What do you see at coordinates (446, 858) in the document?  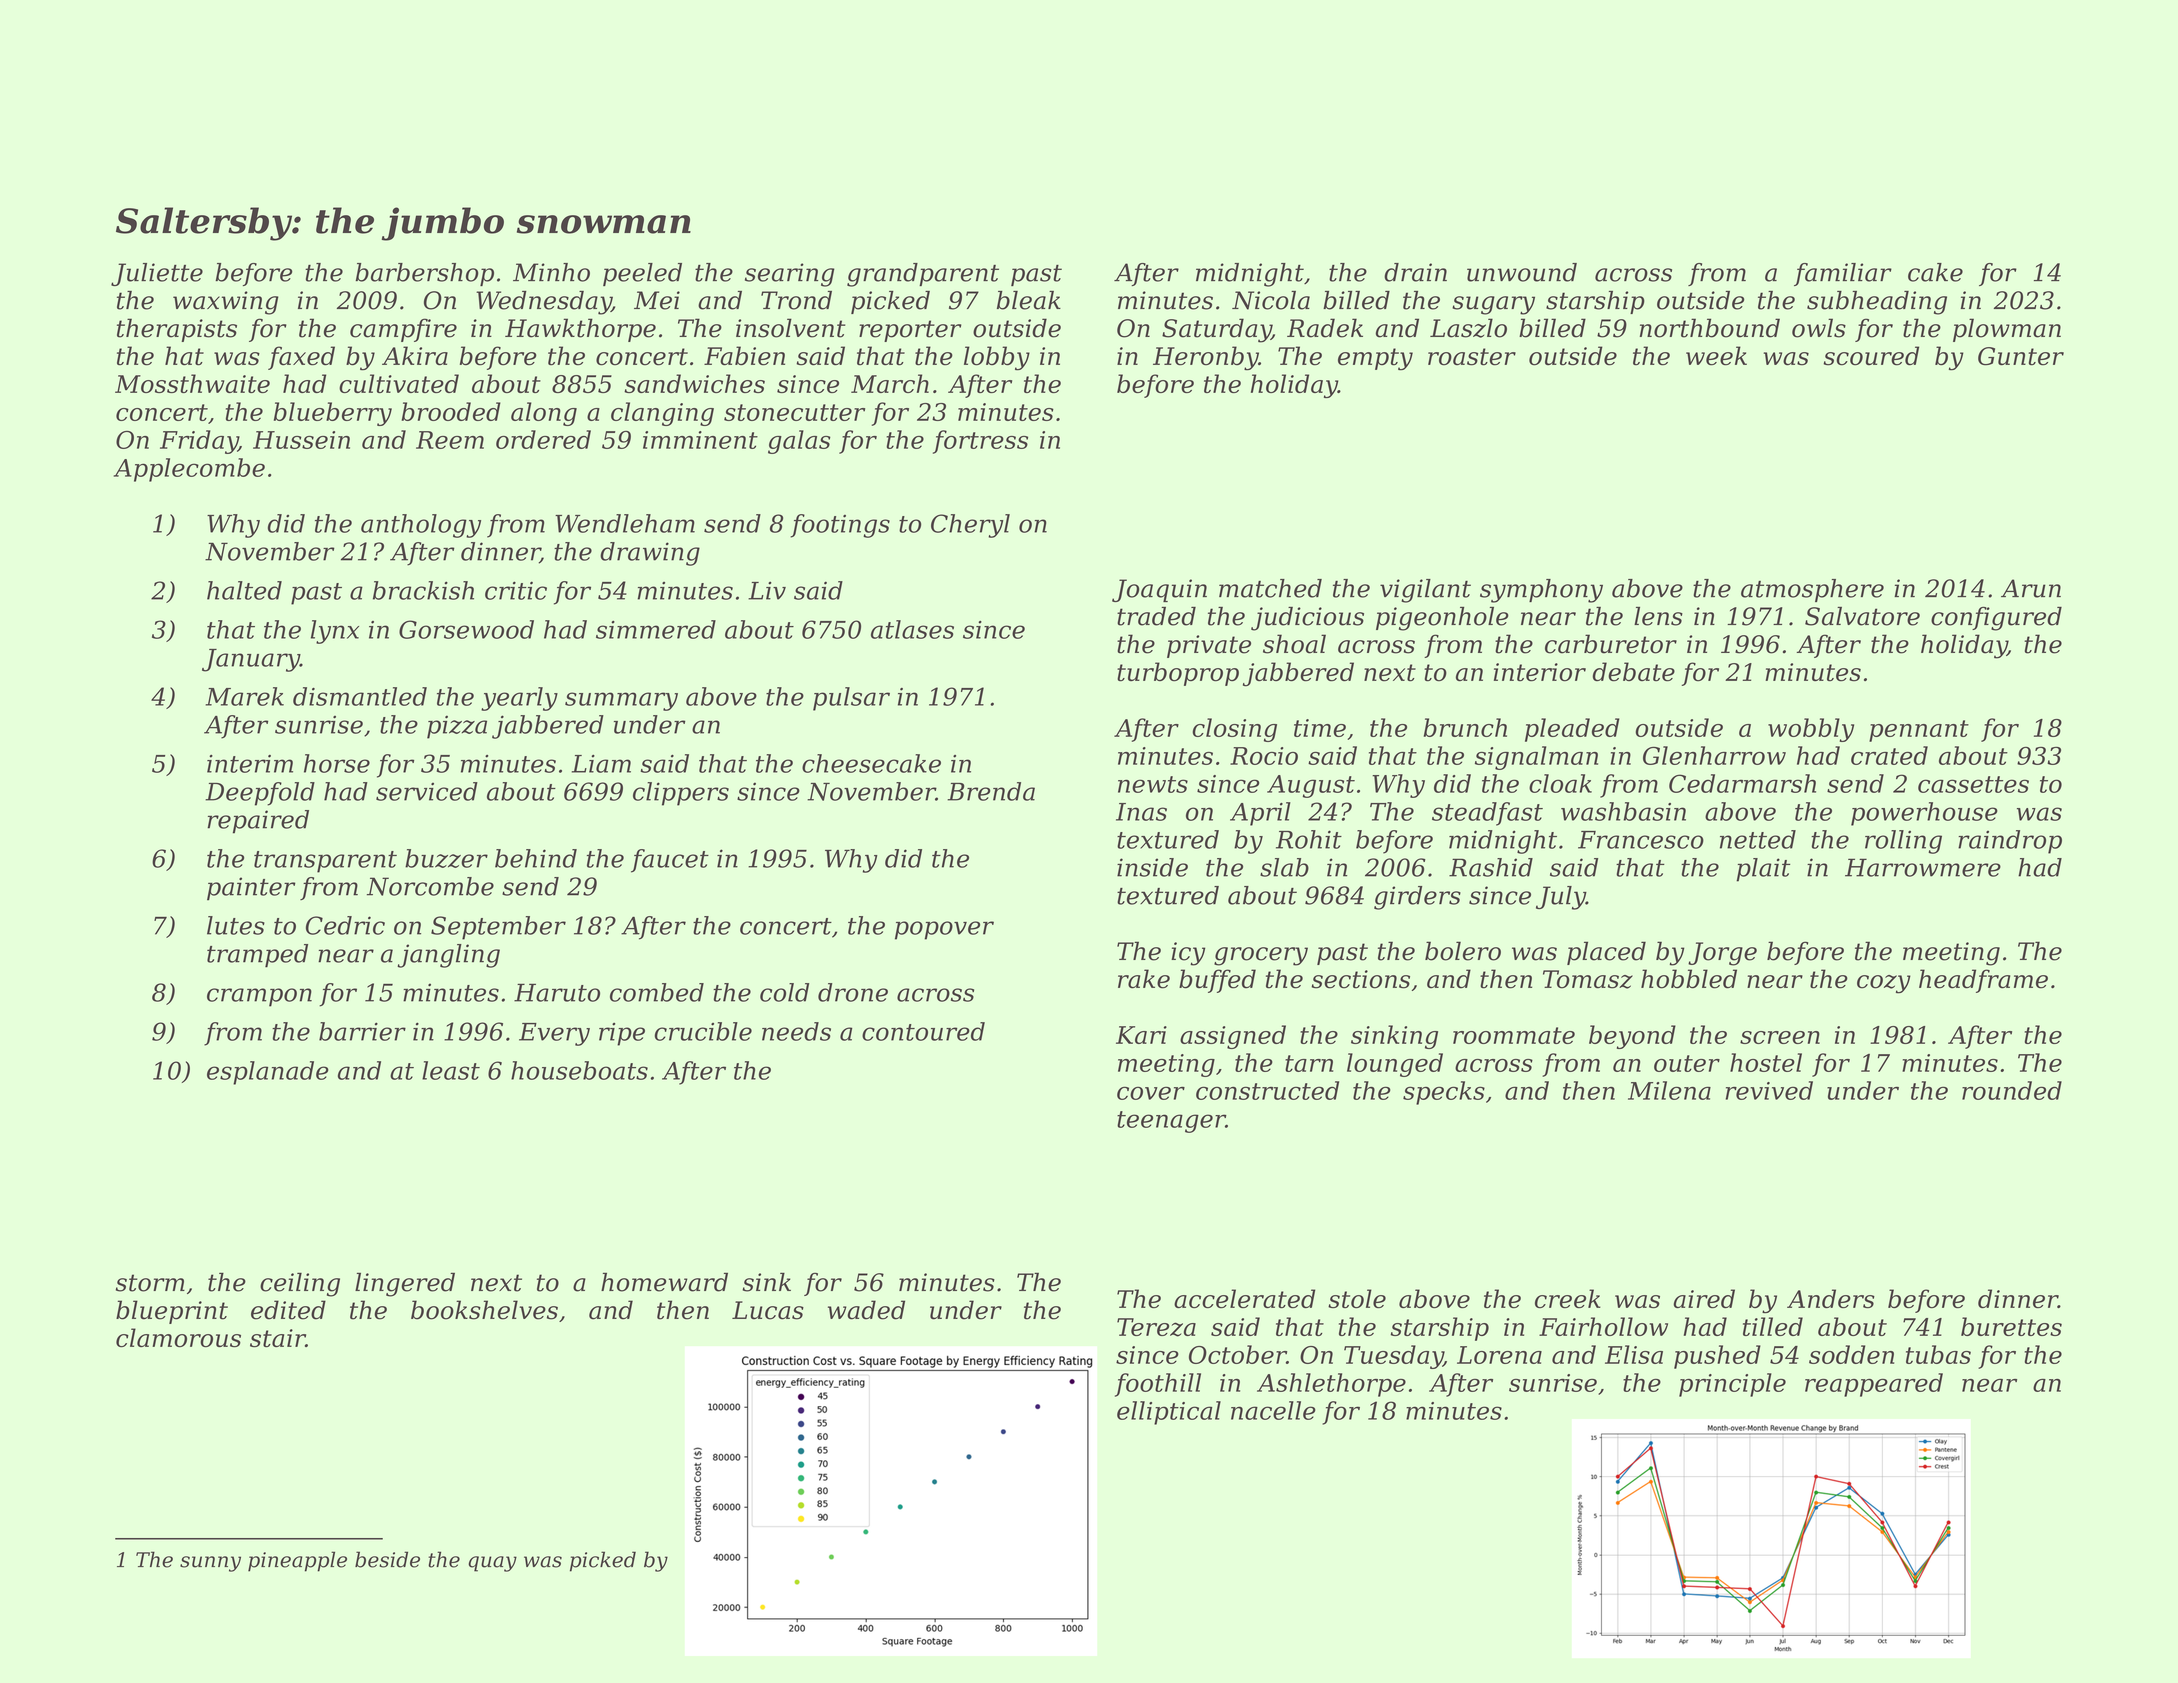 I see `buzzer` at bounding box center [446, 858].
